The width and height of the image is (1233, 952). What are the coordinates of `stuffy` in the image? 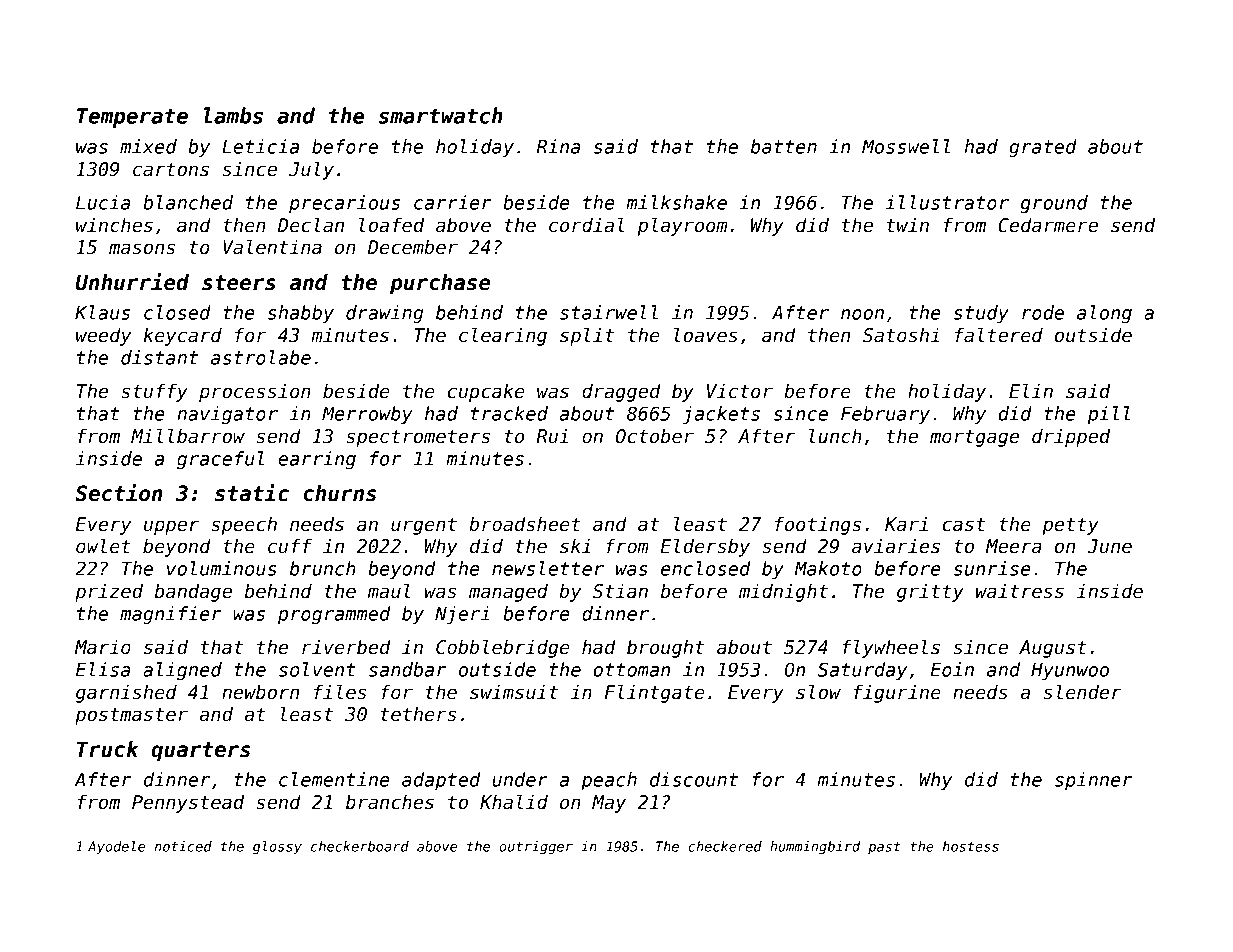 It's located at (154, 392).
